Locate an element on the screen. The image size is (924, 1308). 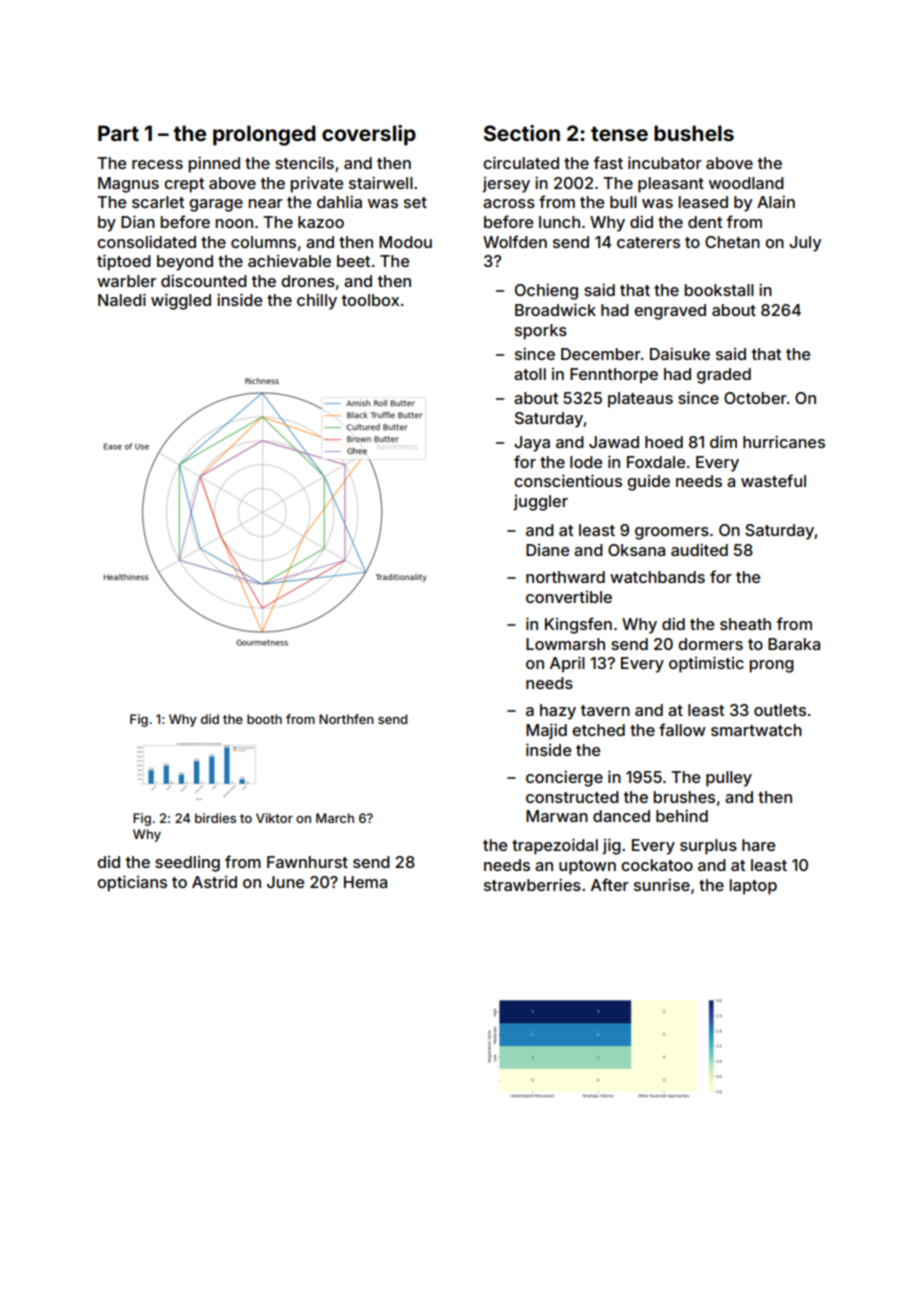
strawberries is located at coordinates (532, 884).
